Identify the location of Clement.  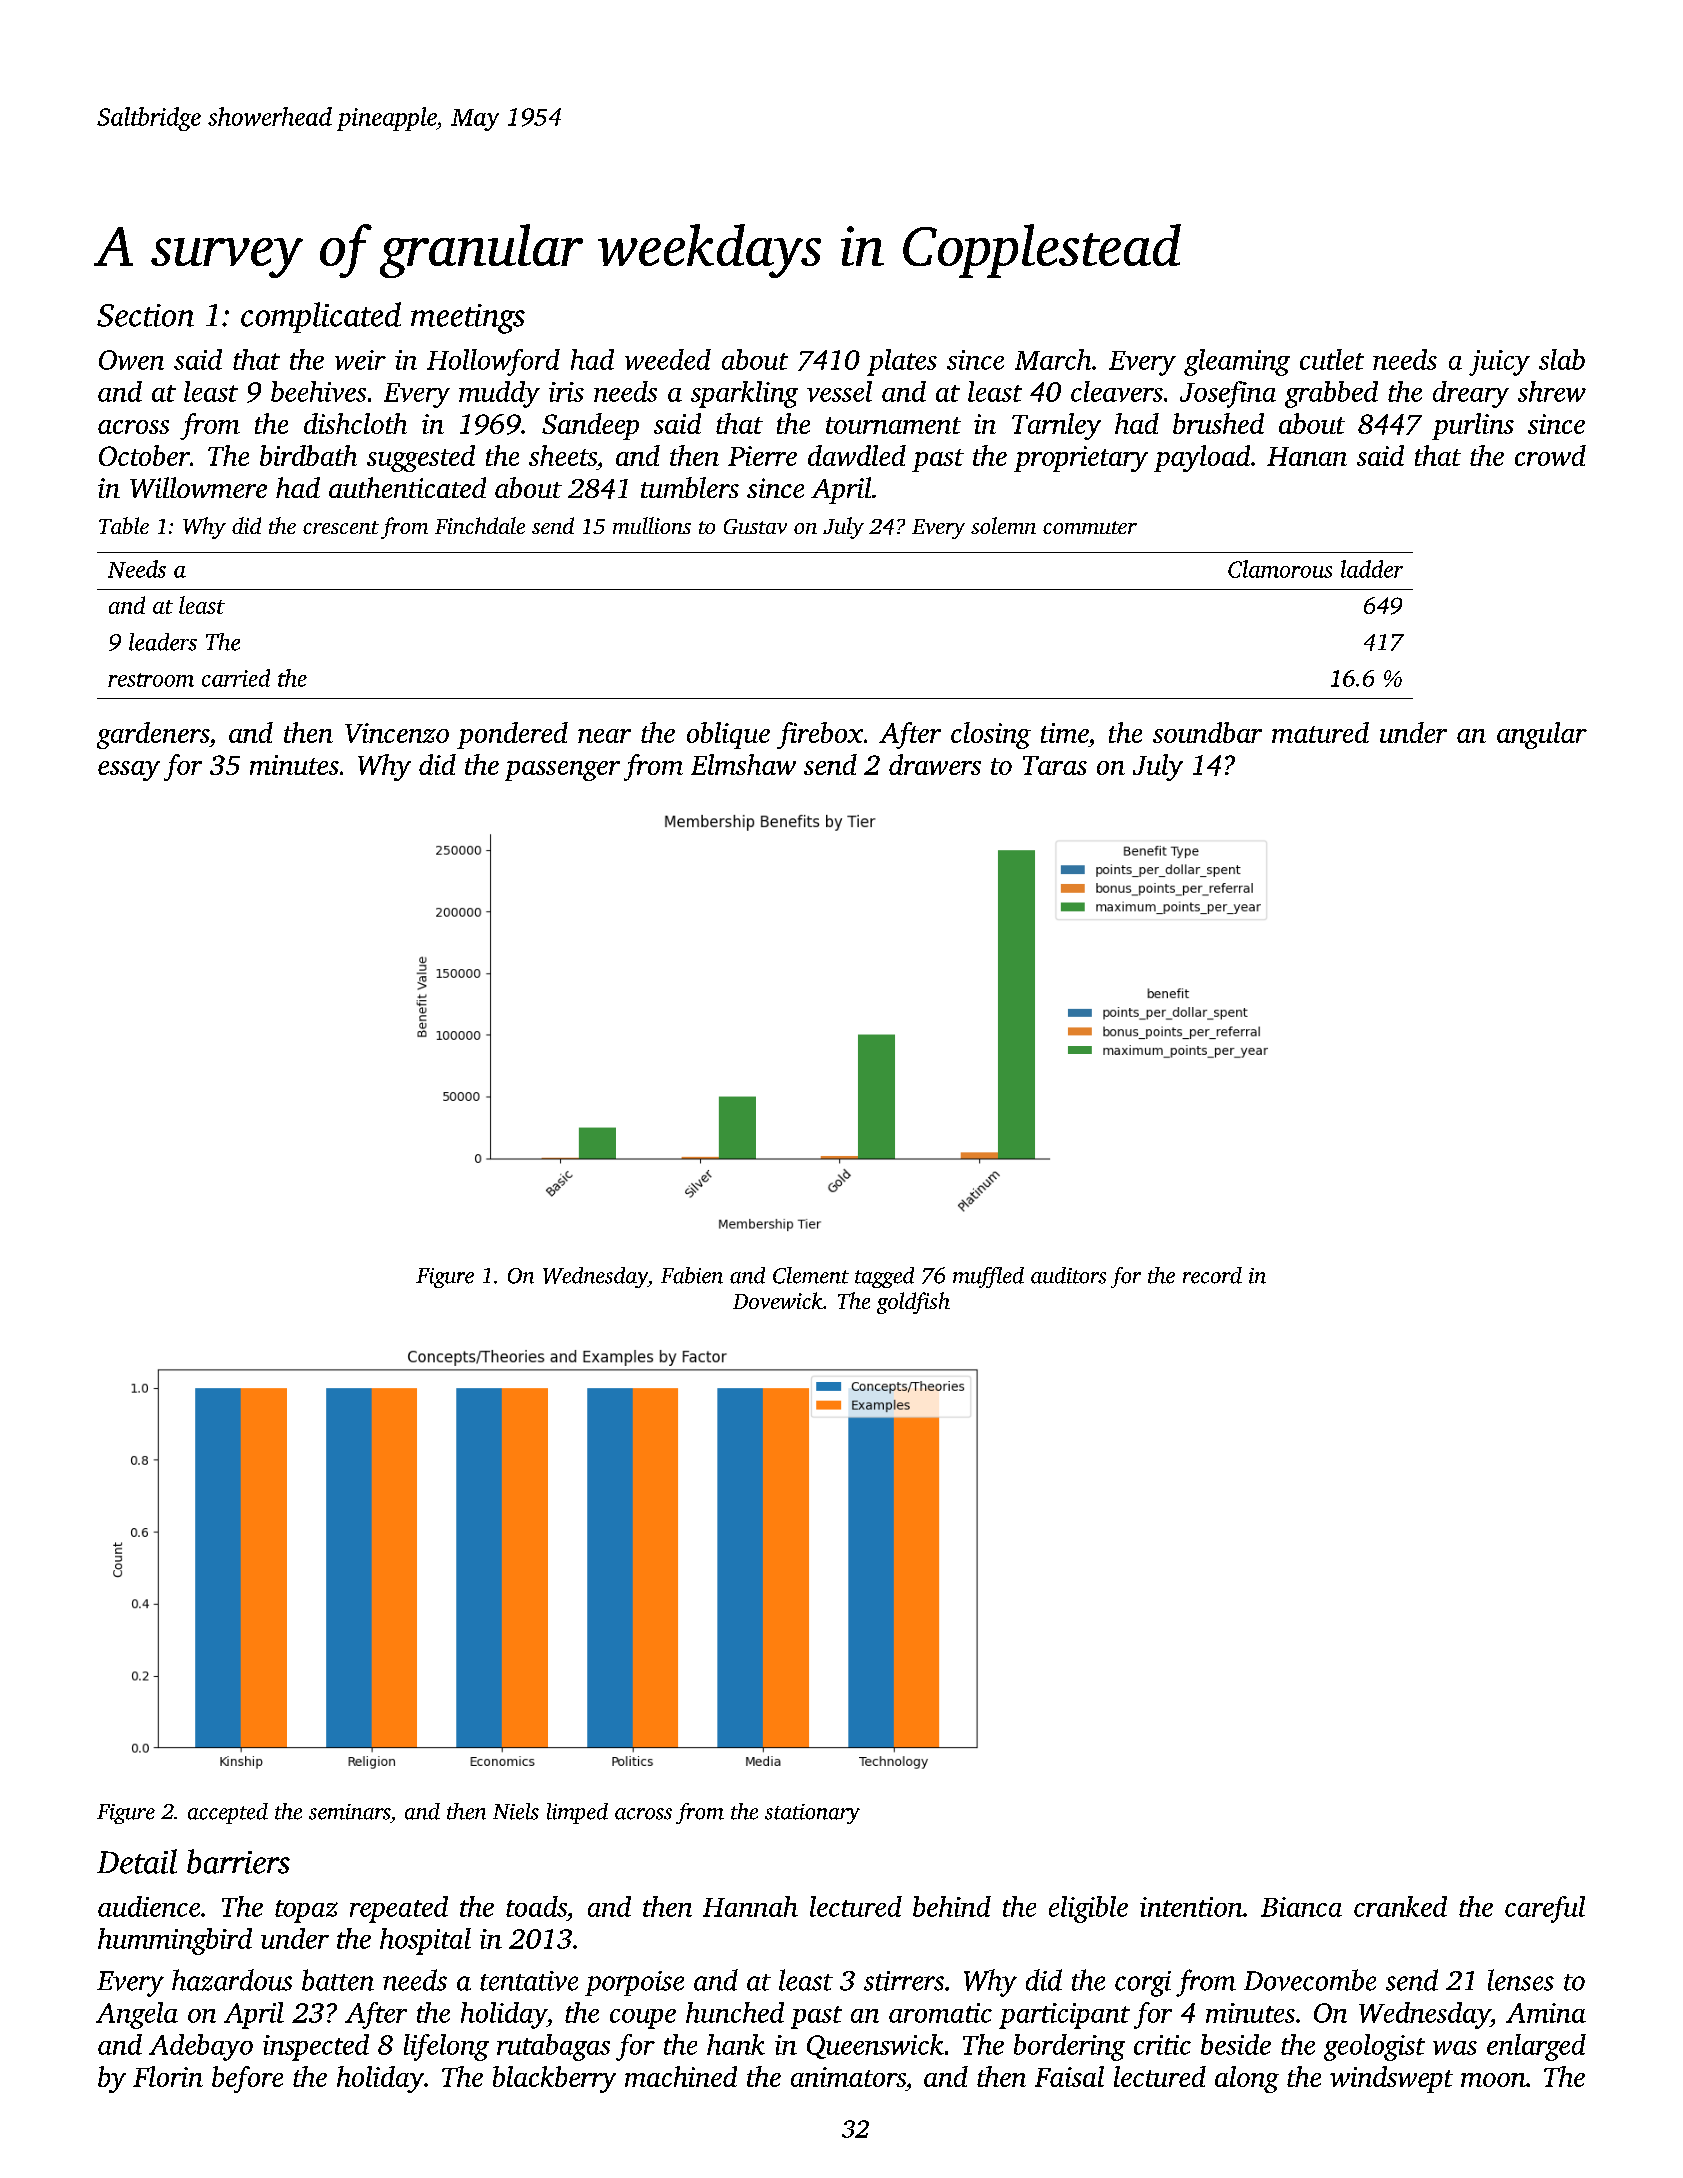
(811, 1275).
